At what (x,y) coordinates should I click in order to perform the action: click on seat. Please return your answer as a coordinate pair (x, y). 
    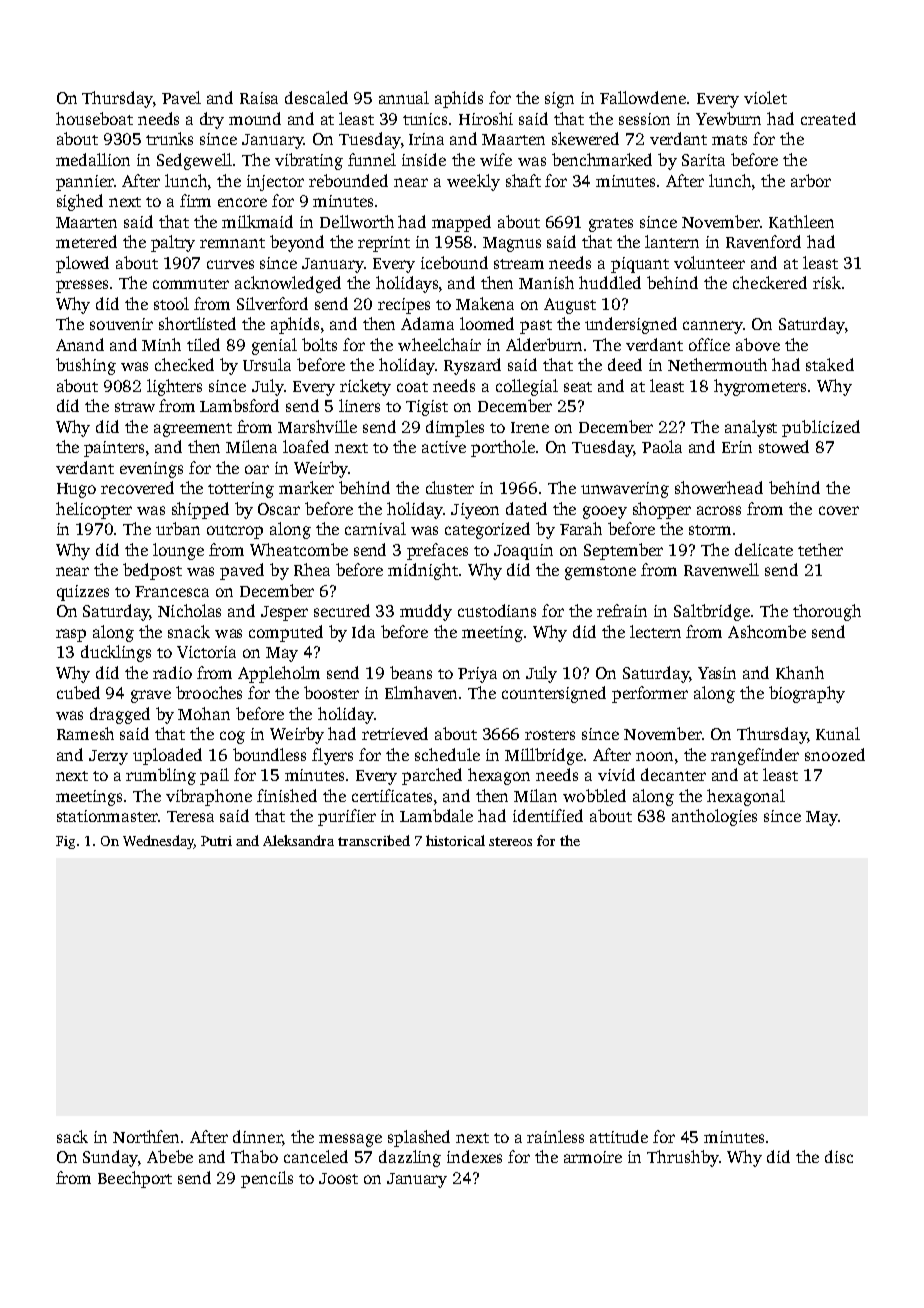
    Looking at the image, I should click on (578, 387).
